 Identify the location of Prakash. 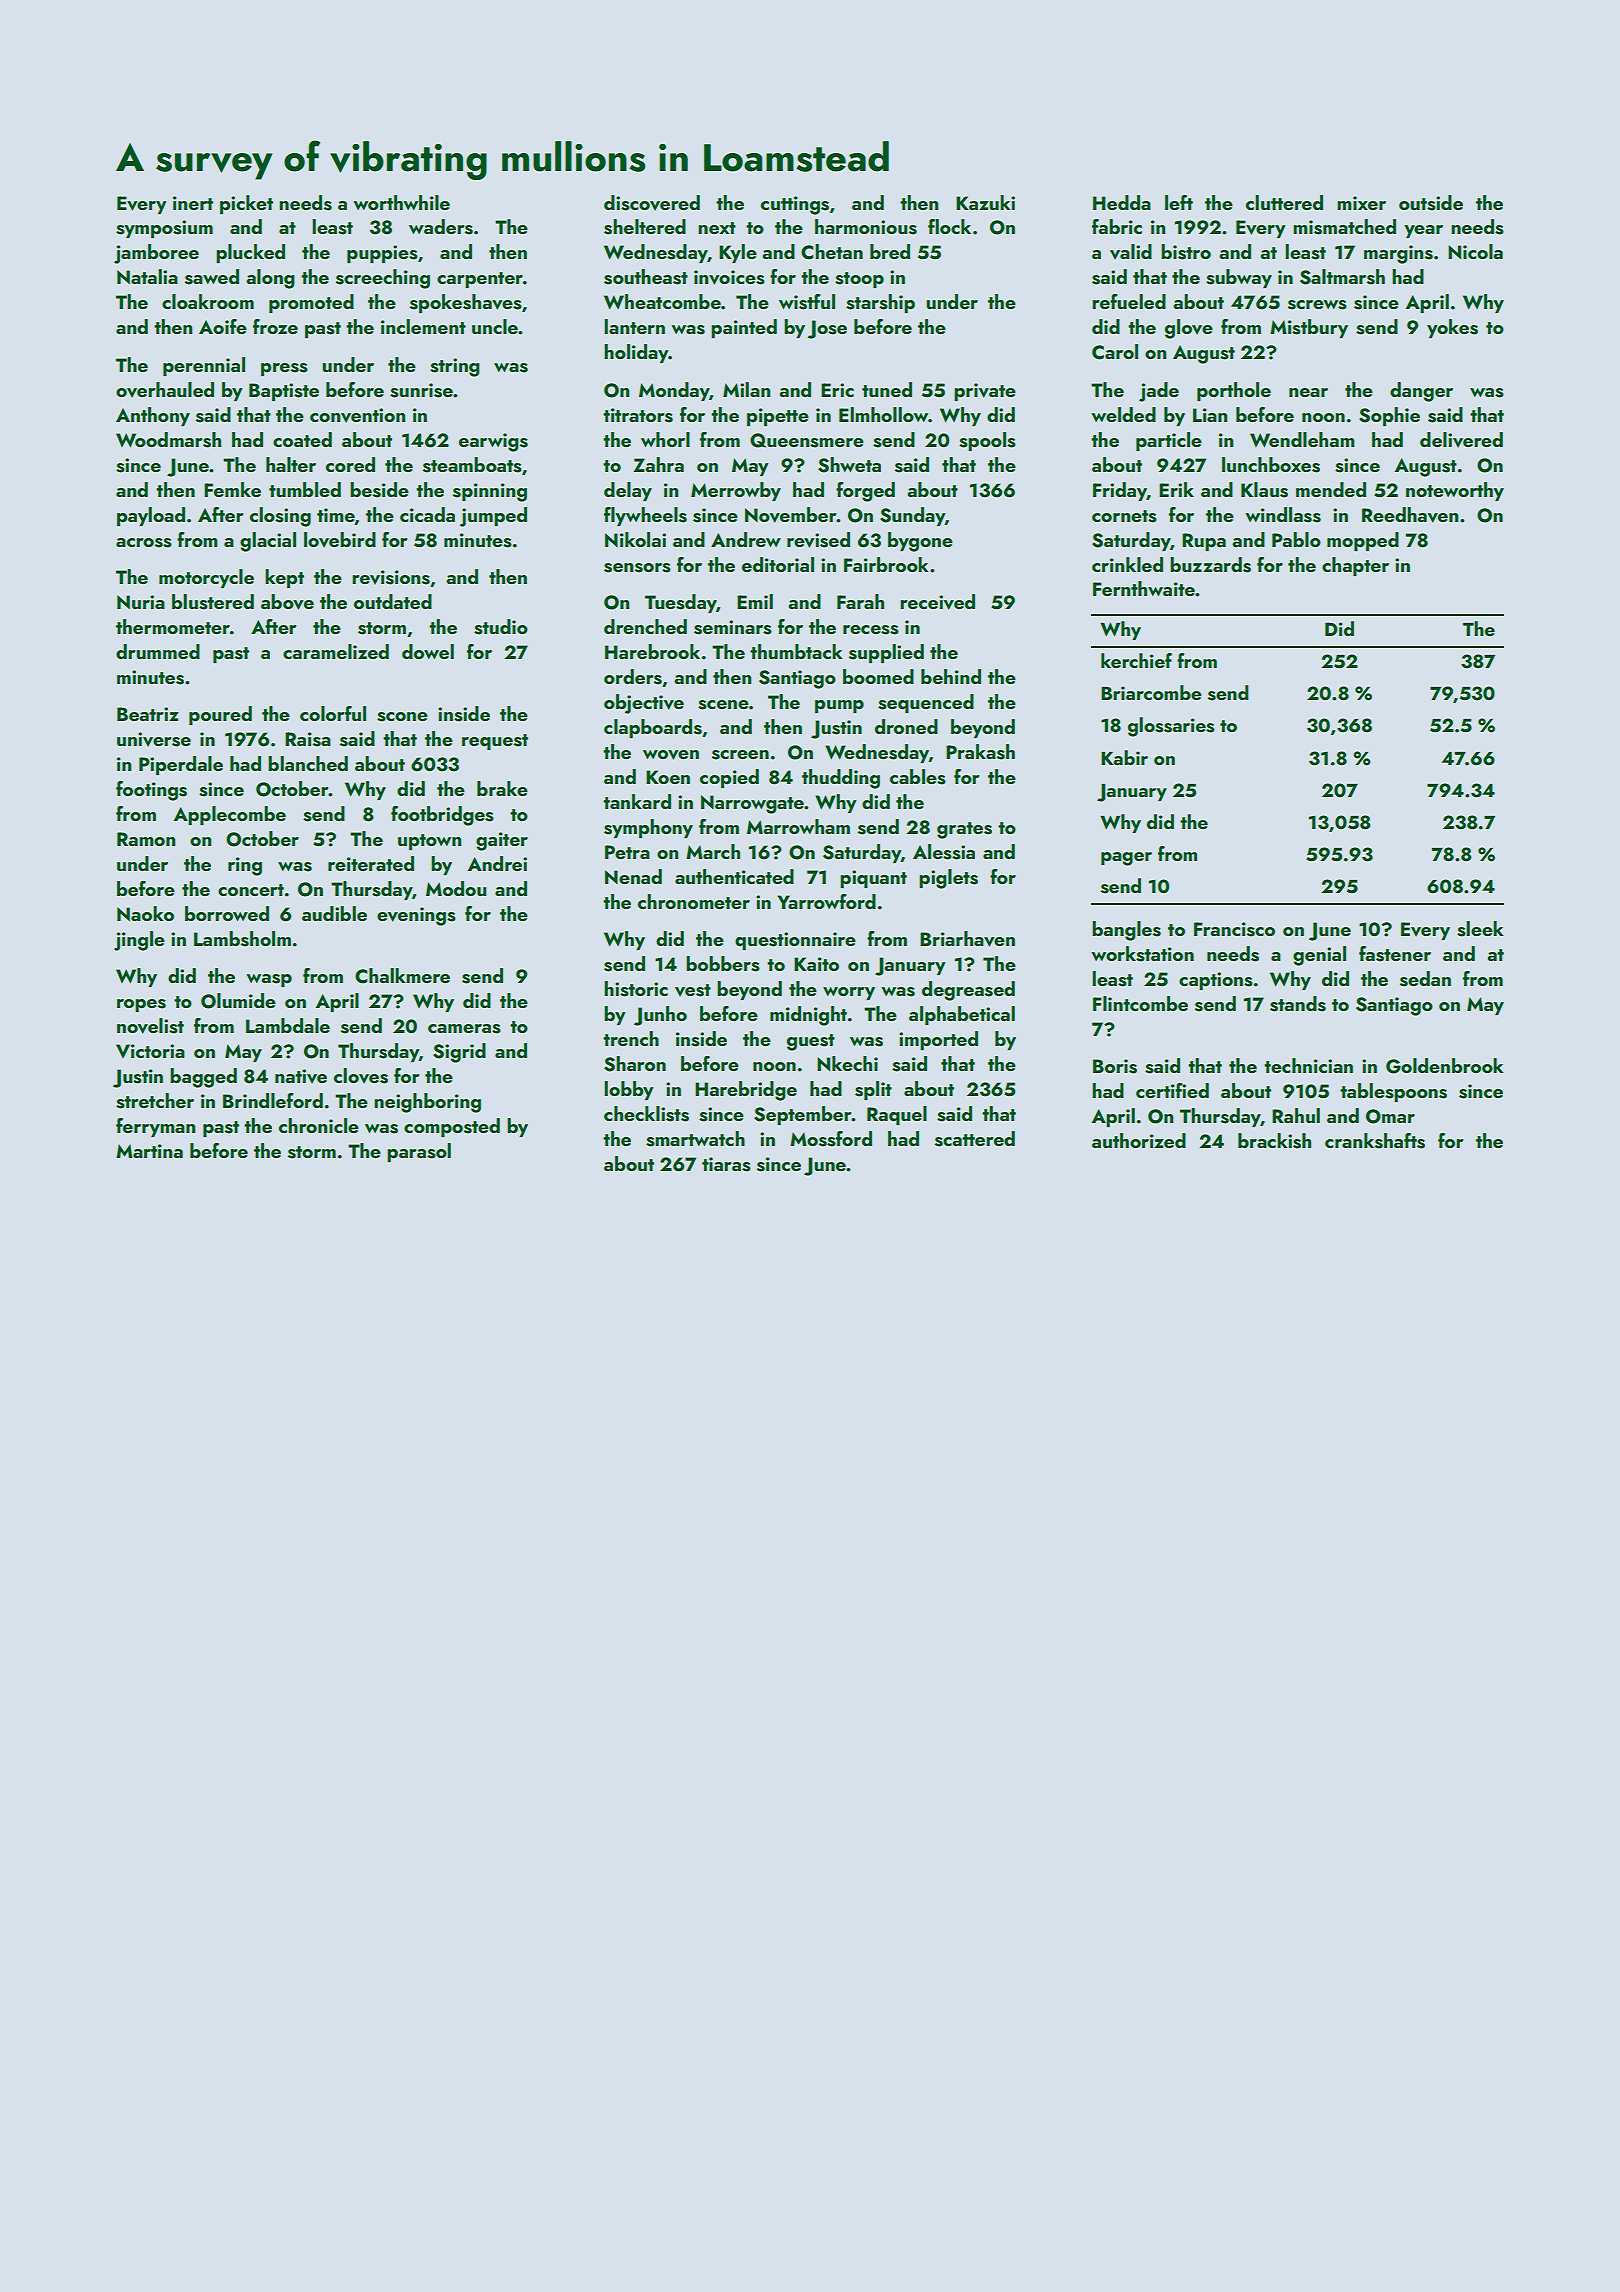
(980, 752).
